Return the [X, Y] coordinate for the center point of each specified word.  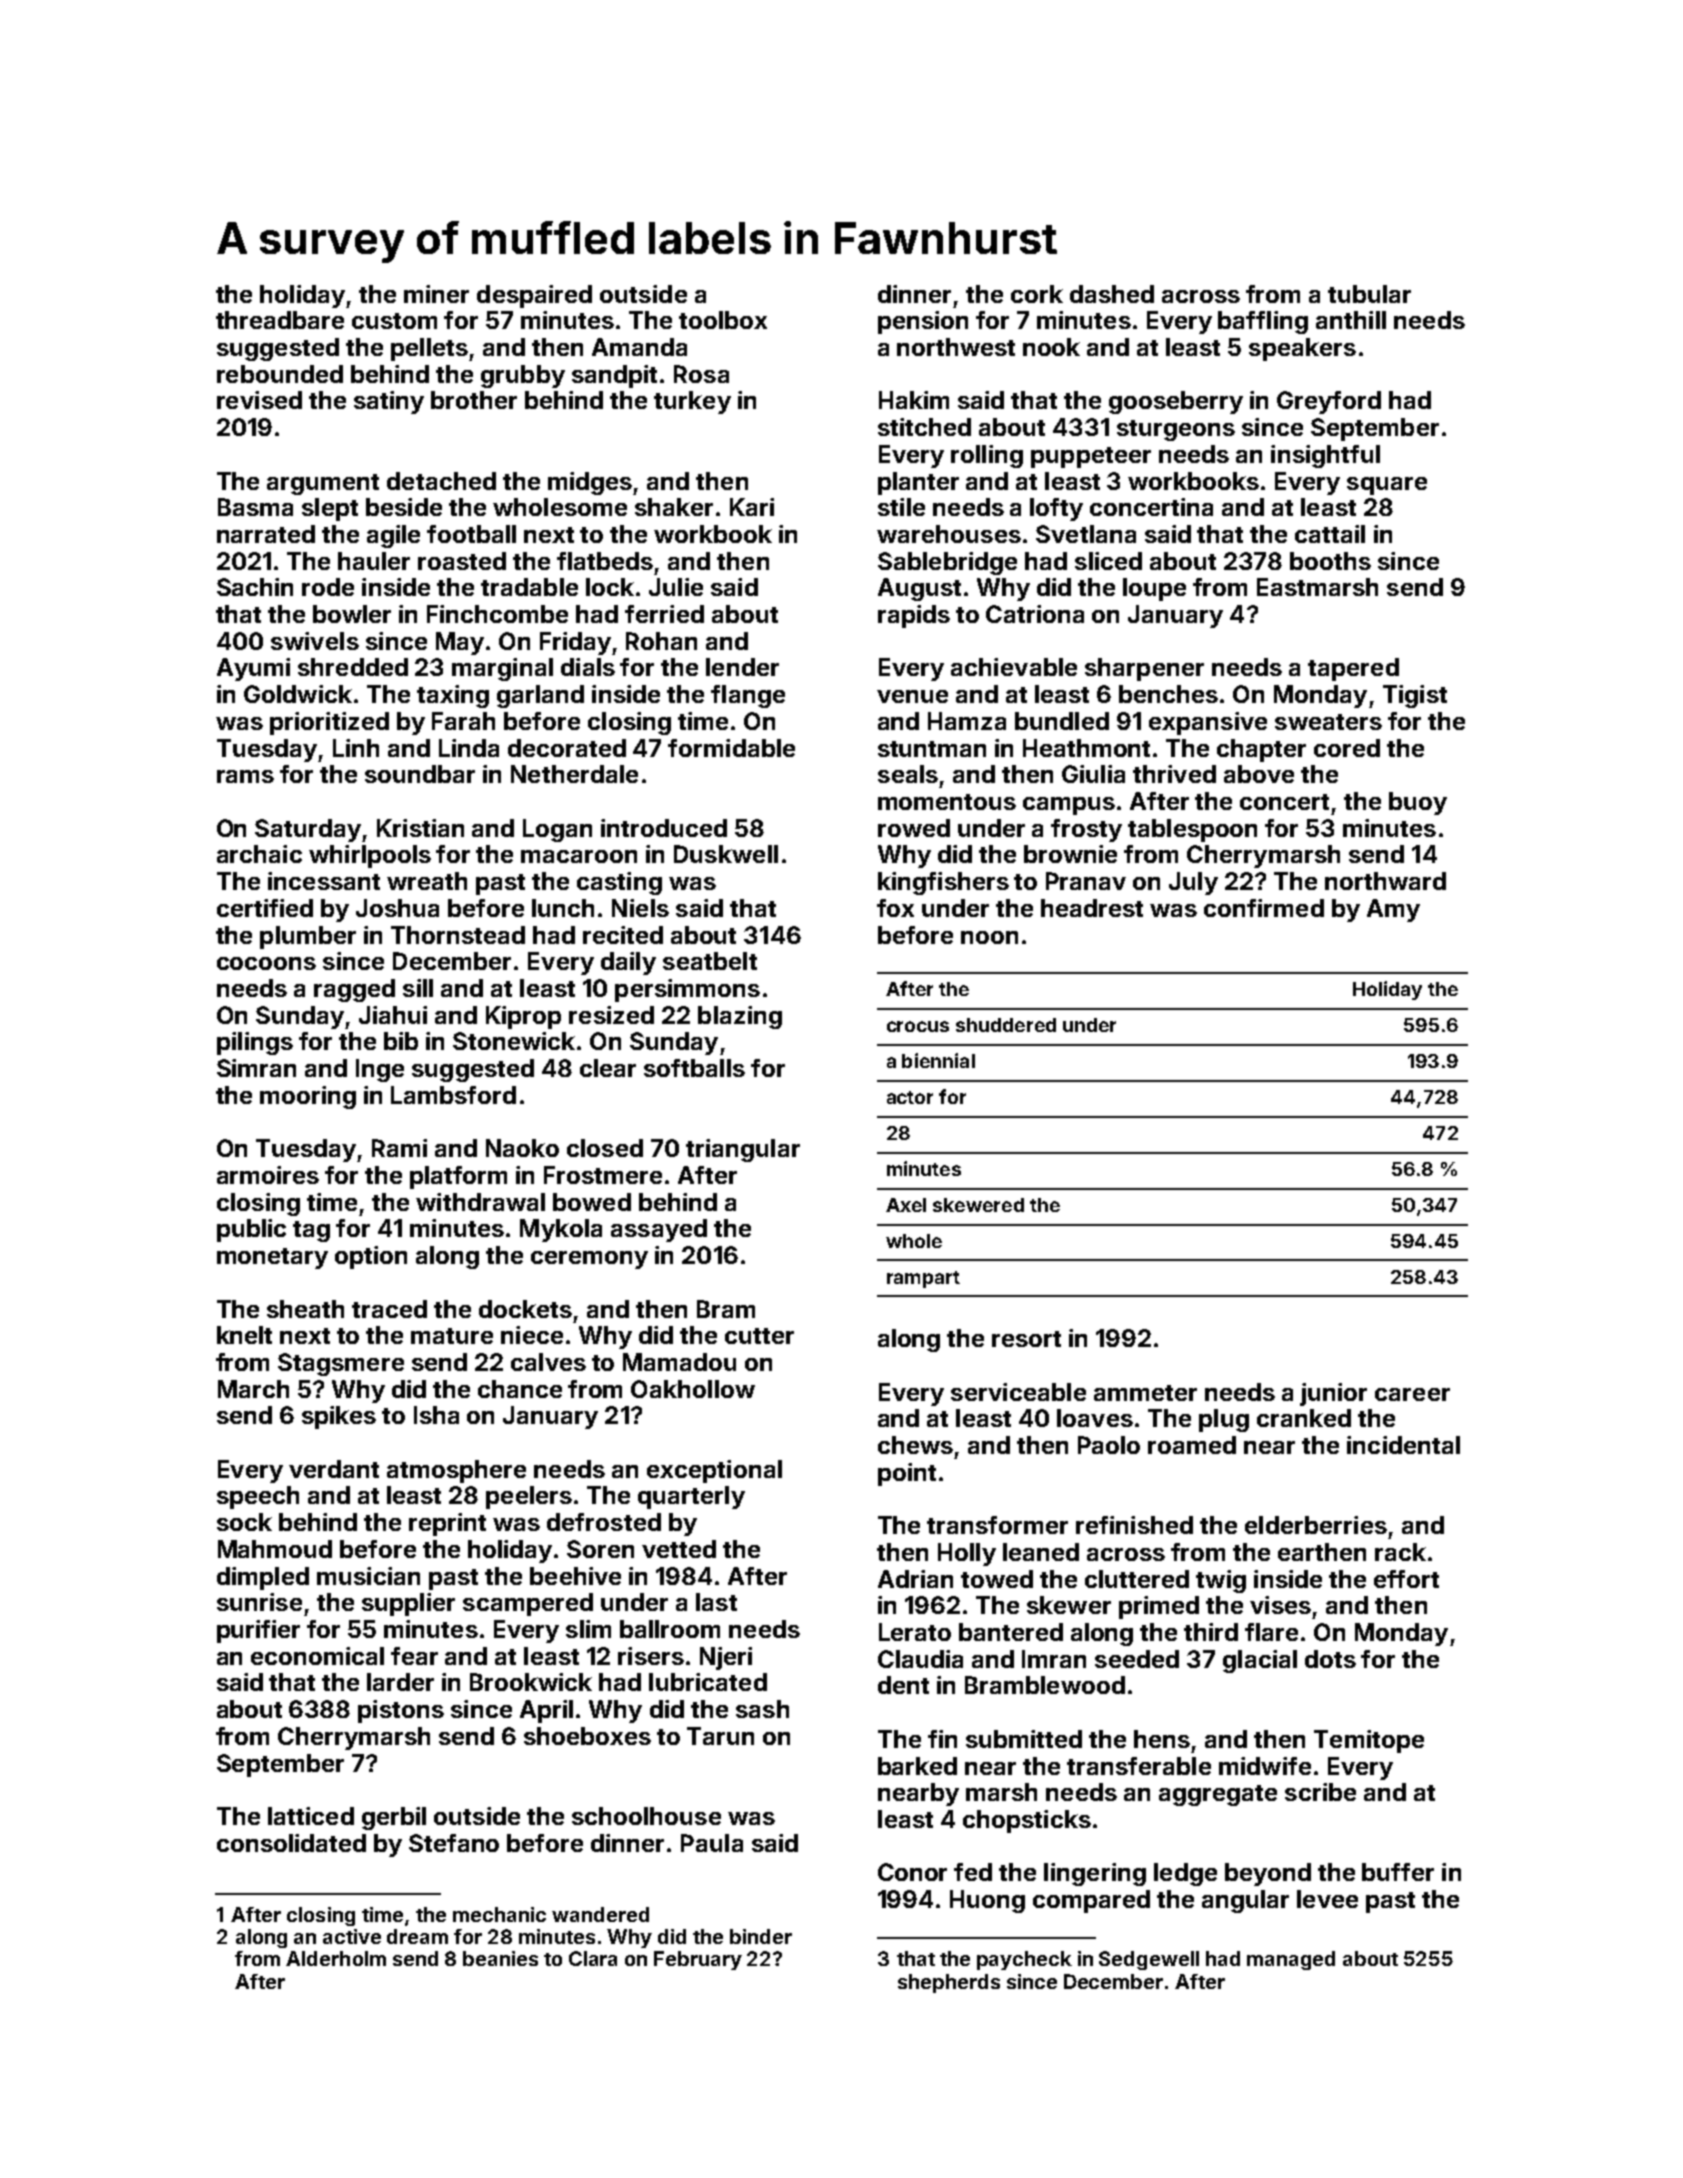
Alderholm [336, 1958]
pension [923, 322]
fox [895, 908]
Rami [399, 1148]
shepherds [949, 1983]
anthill [1351, 320]
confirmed [1264, 908]
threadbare [280, 320]
